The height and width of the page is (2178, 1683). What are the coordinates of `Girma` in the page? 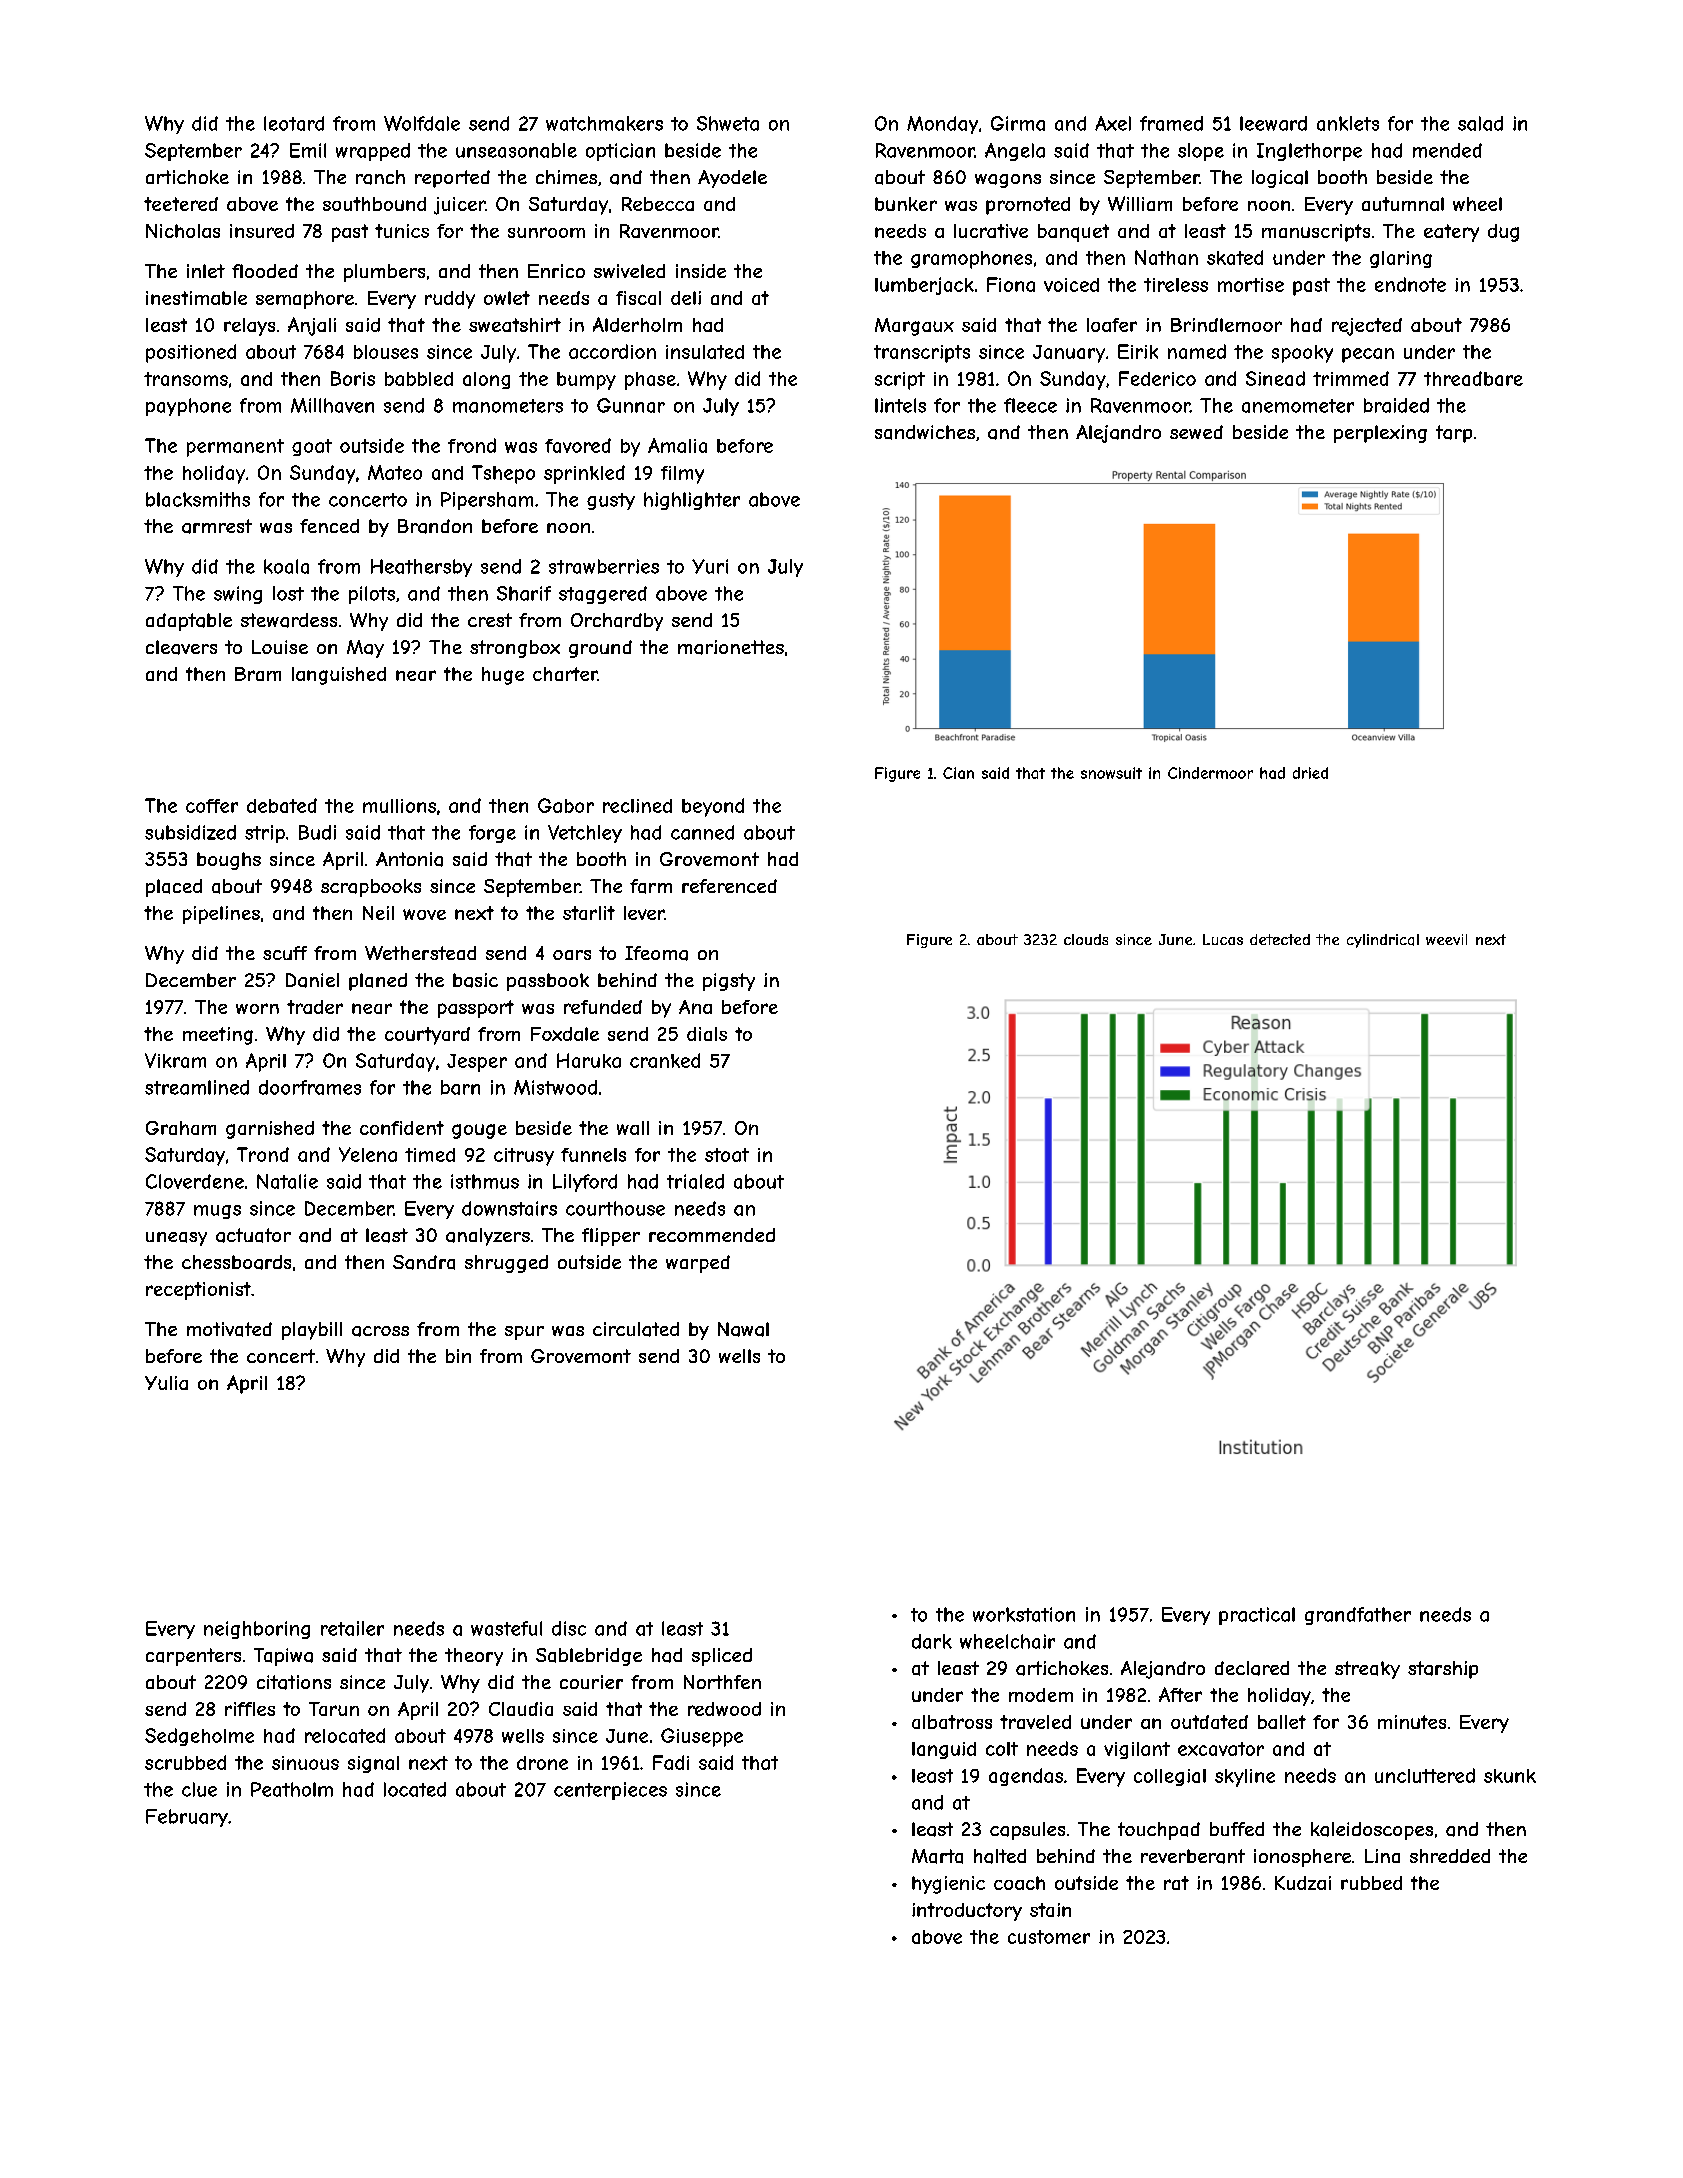 It's located at (1018, 123).
